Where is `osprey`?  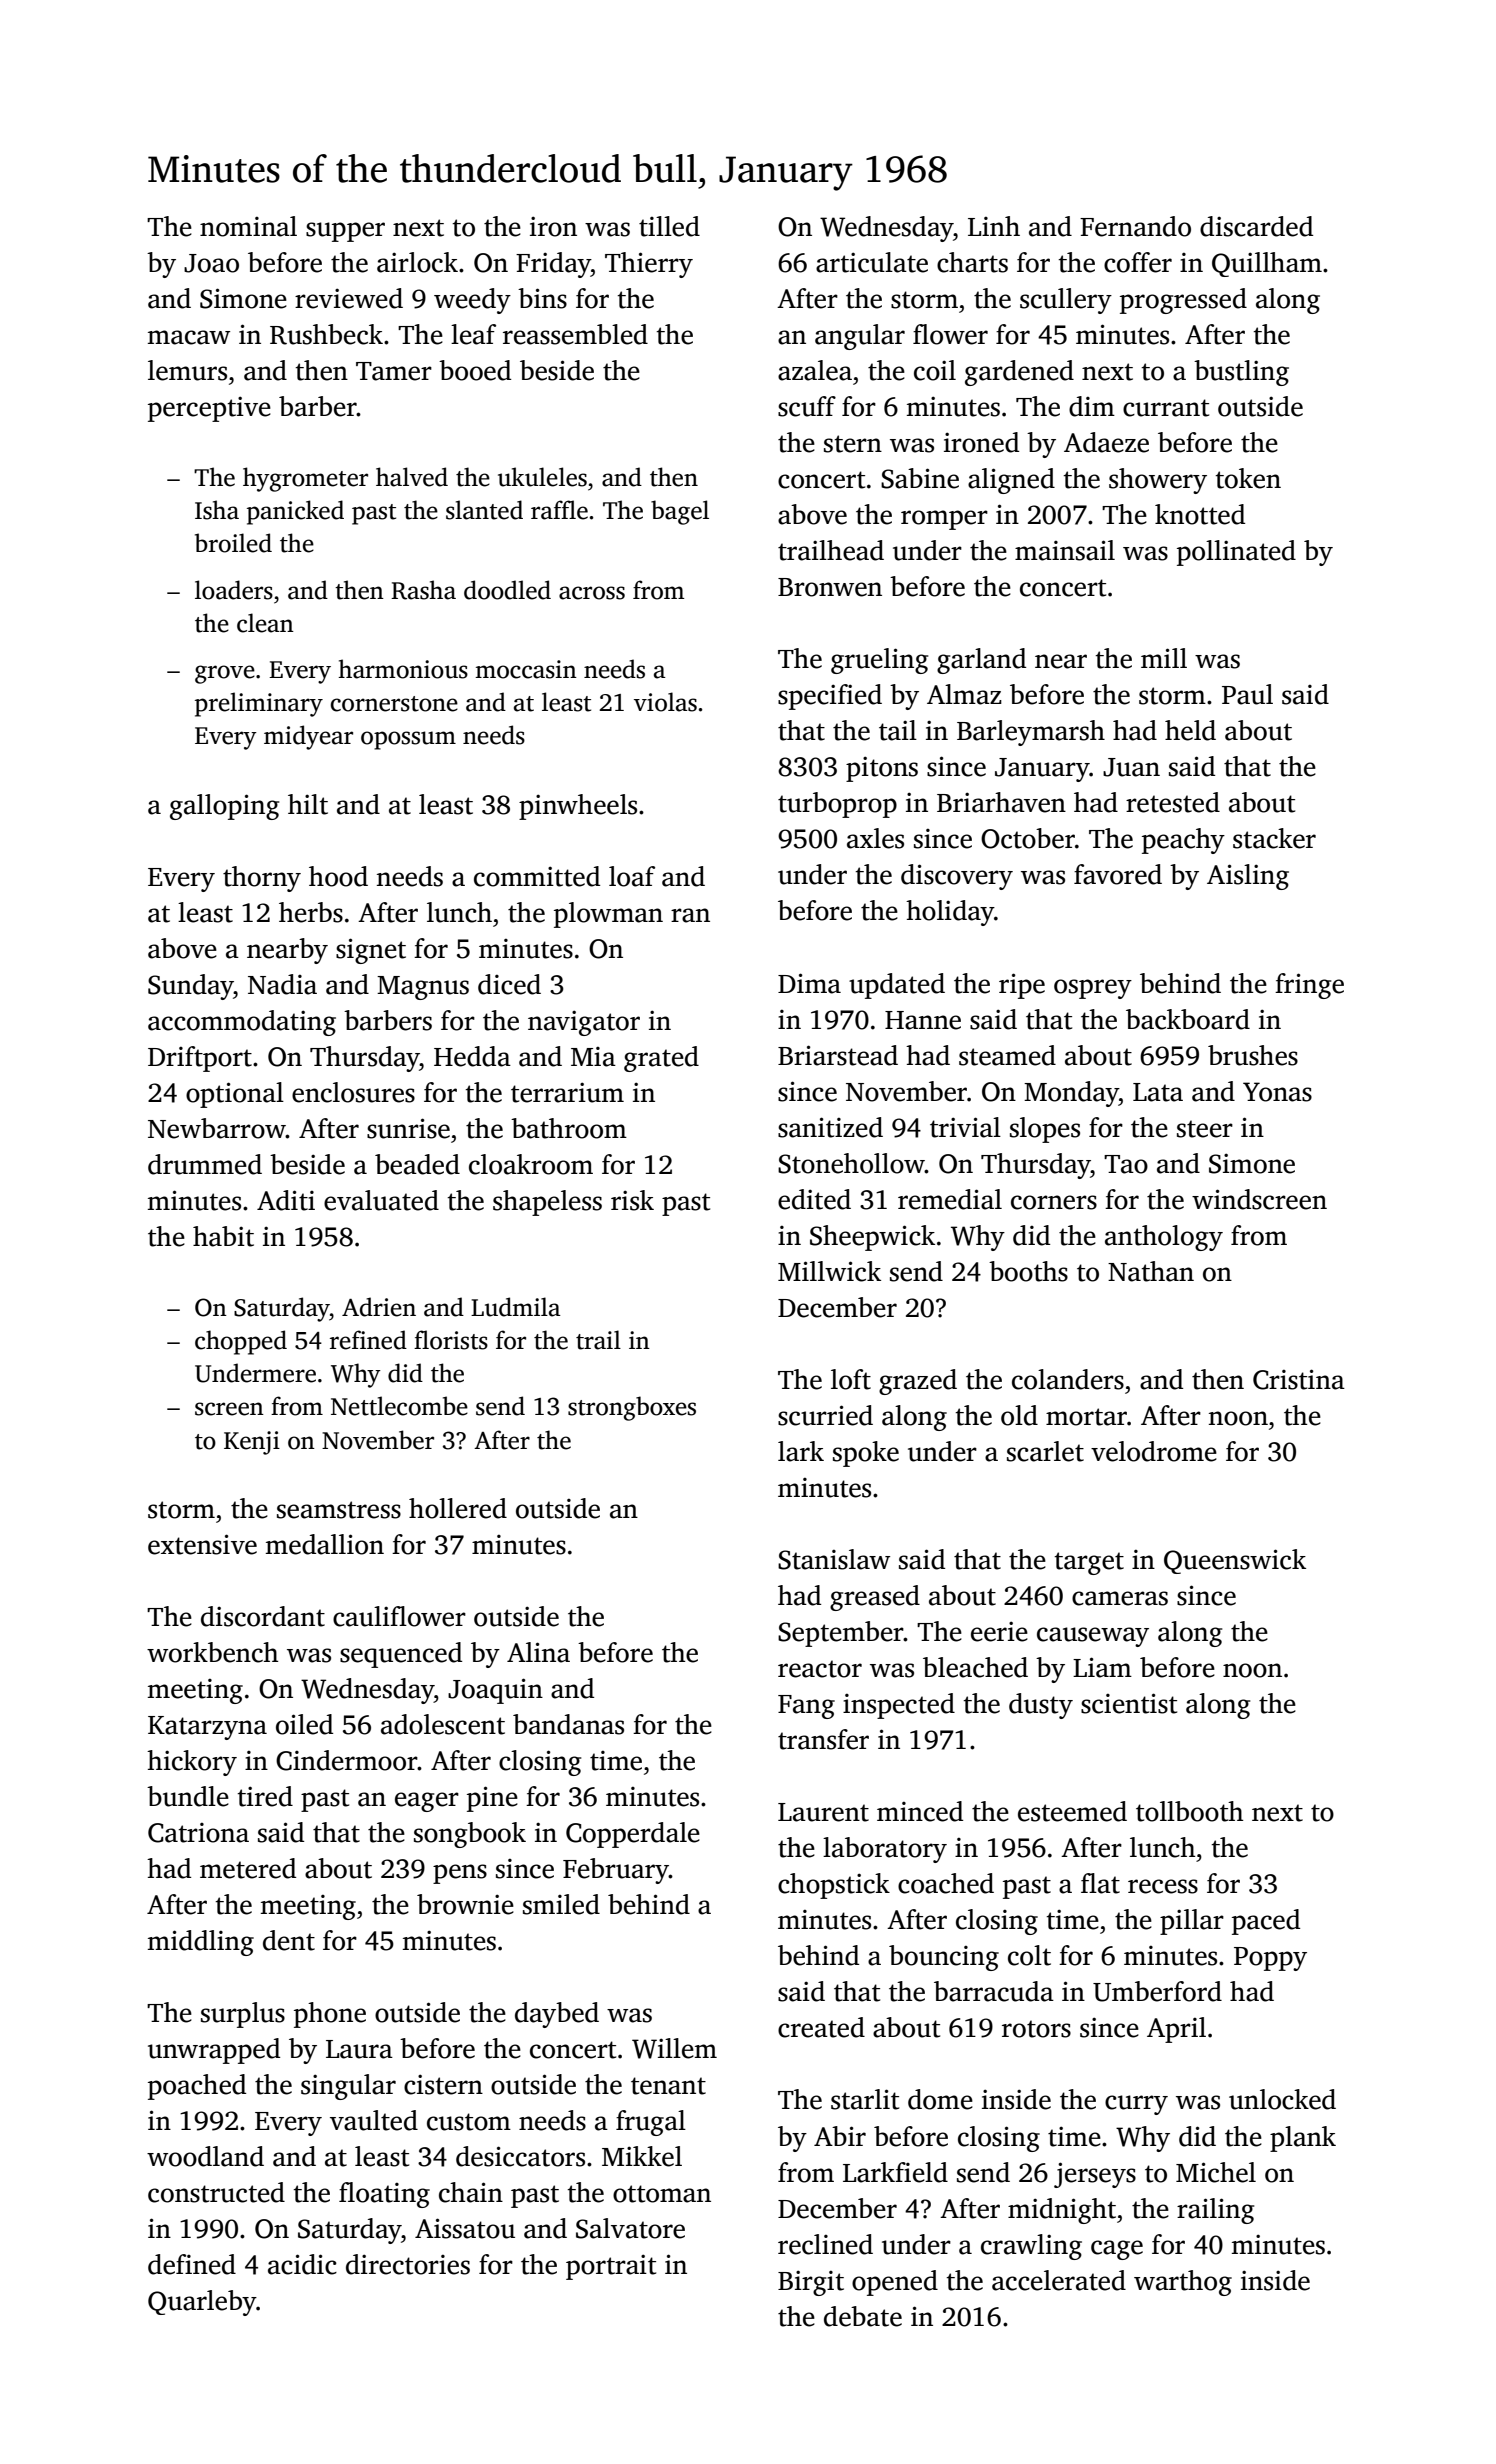 osprey is located at coordinates (1093, 989).
